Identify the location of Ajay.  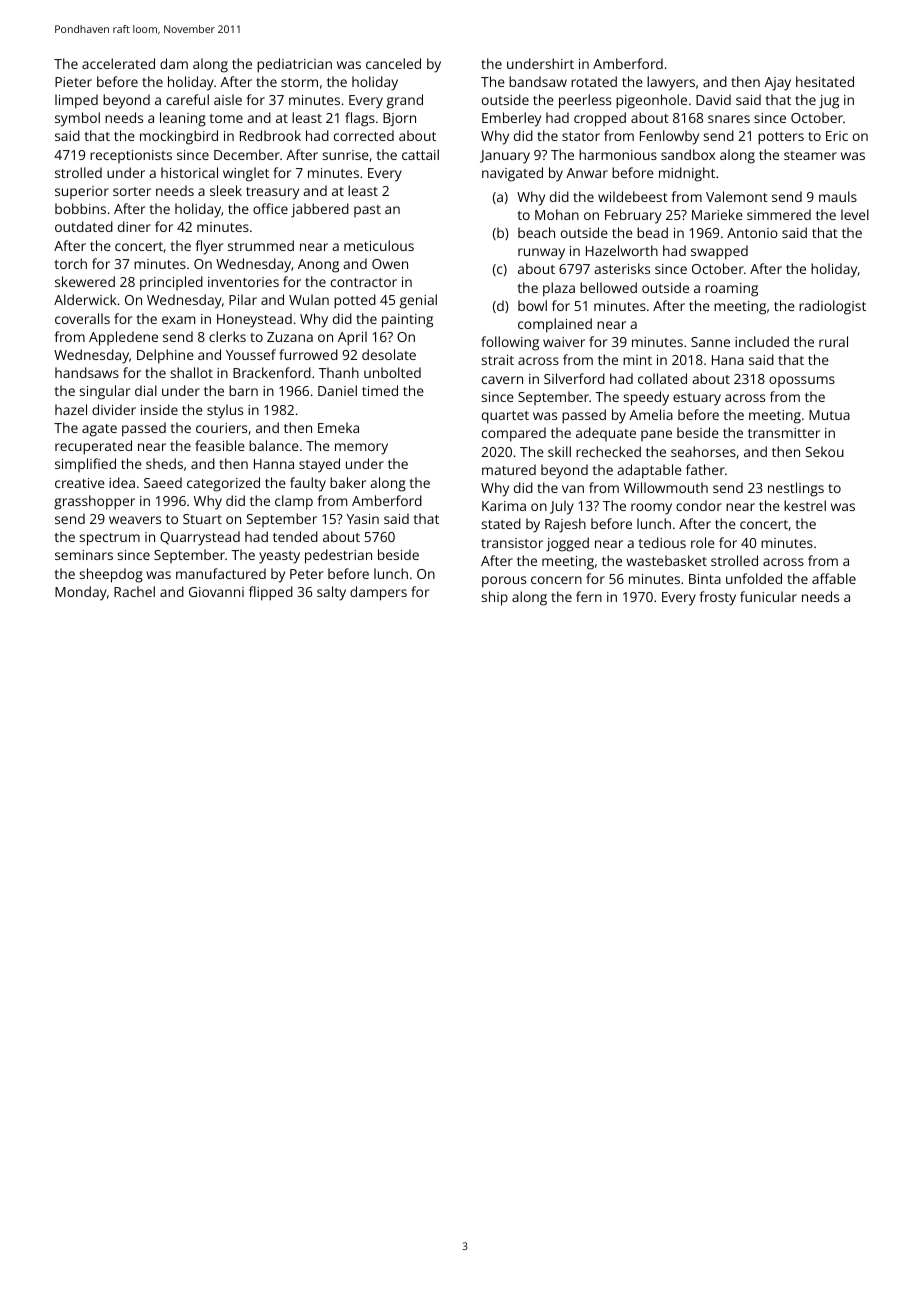
(777, 84).
